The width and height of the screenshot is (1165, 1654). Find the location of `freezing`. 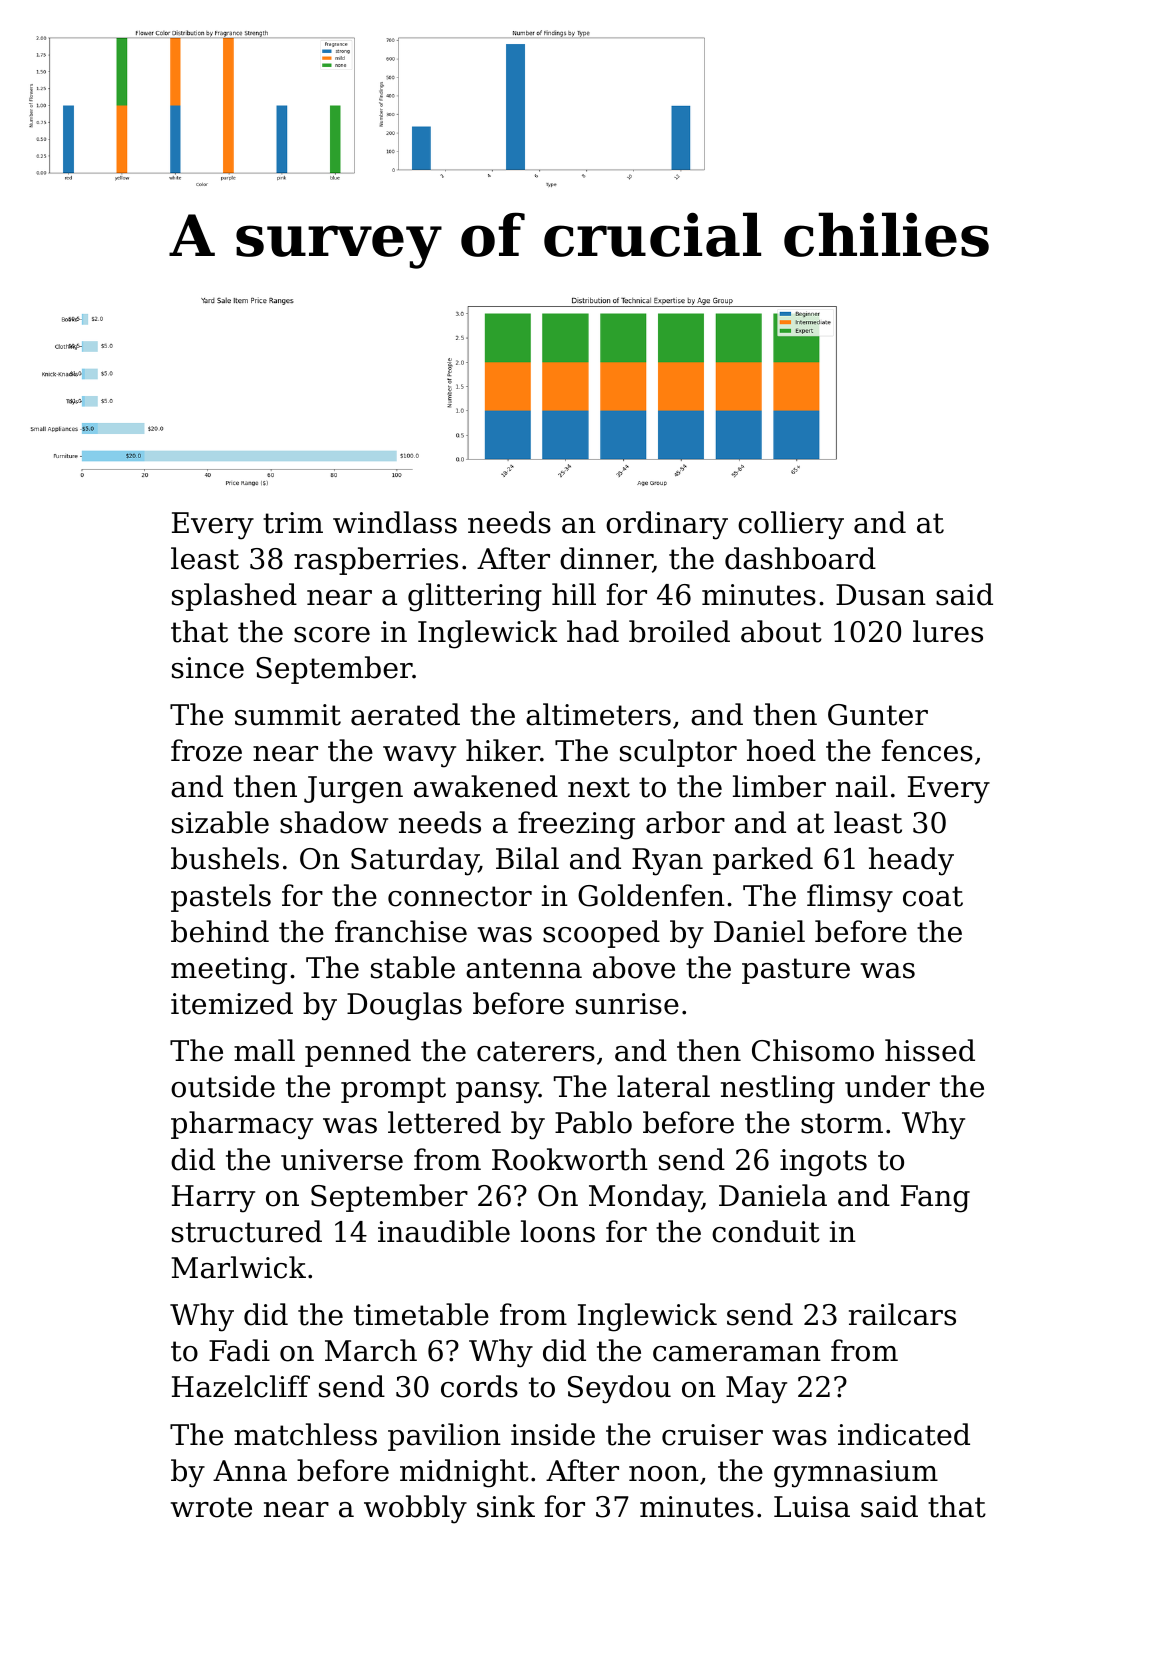

freezing is located at coordinates (576, 825).
